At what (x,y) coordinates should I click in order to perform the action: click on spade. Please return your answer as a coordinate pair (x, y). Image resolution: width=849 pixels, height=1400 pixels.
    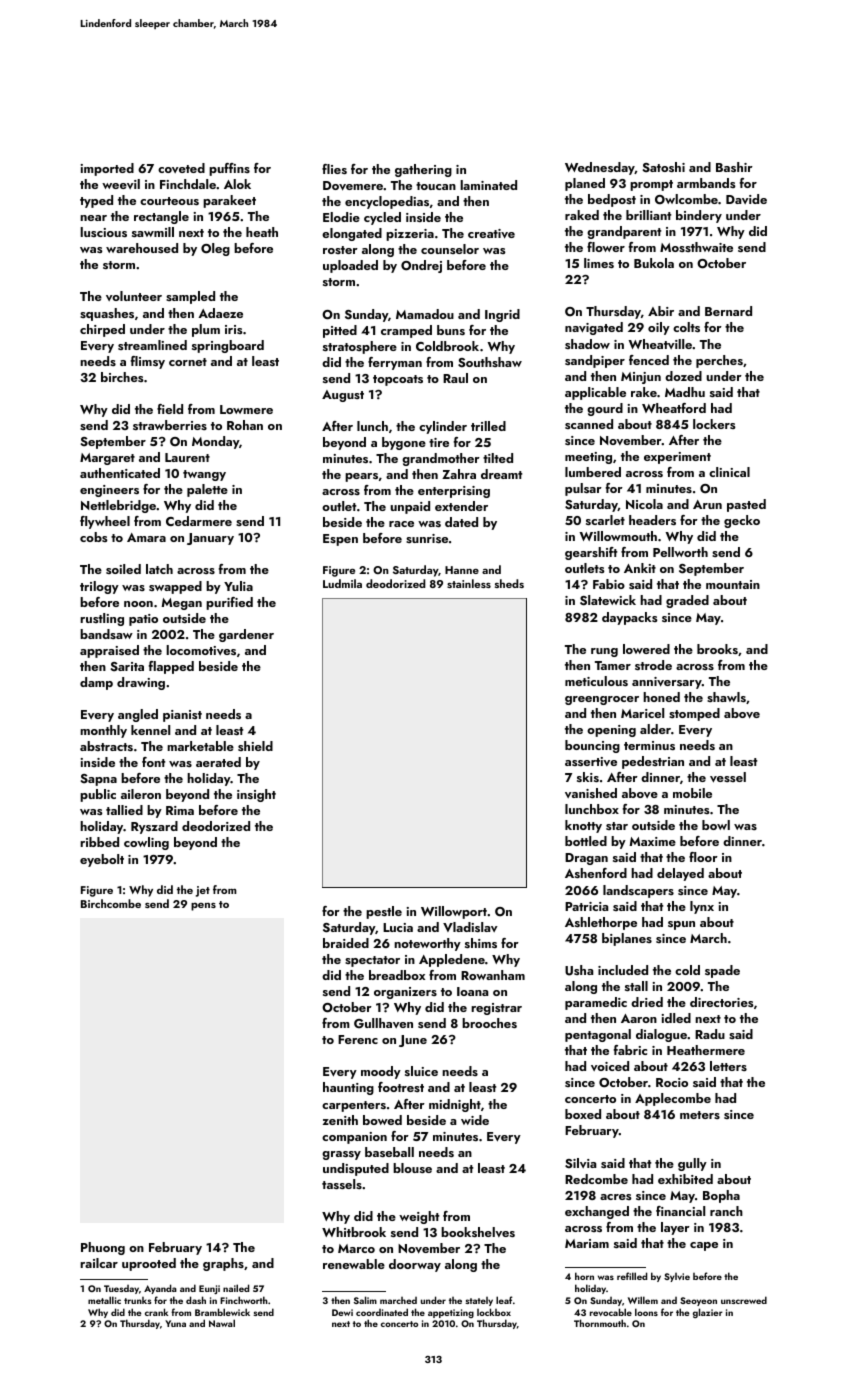
    Looking at the image, I should click on (722, 971).
